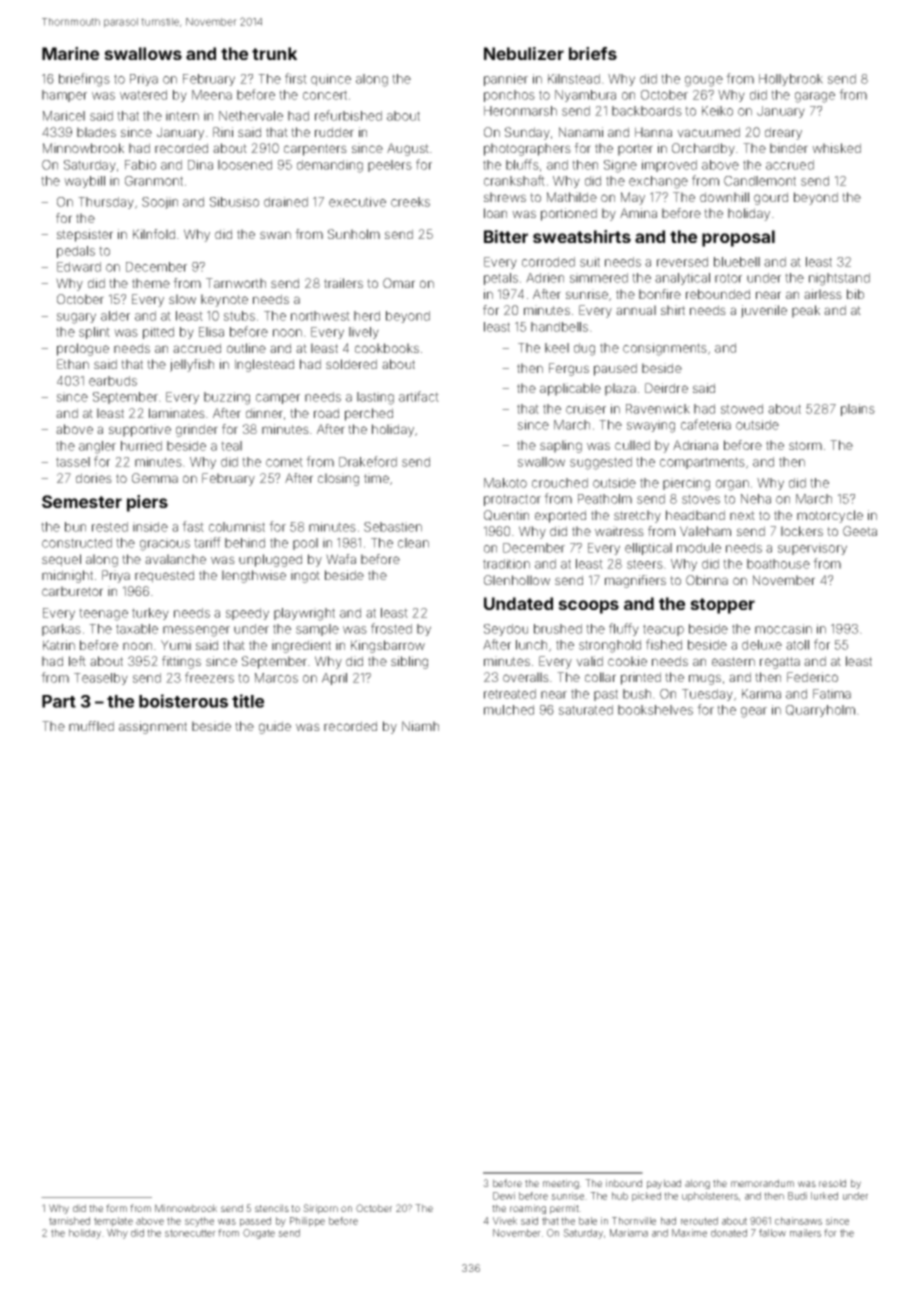  Describe the element at coordinates (116, 1208) in the page. I see `form` at that location.
